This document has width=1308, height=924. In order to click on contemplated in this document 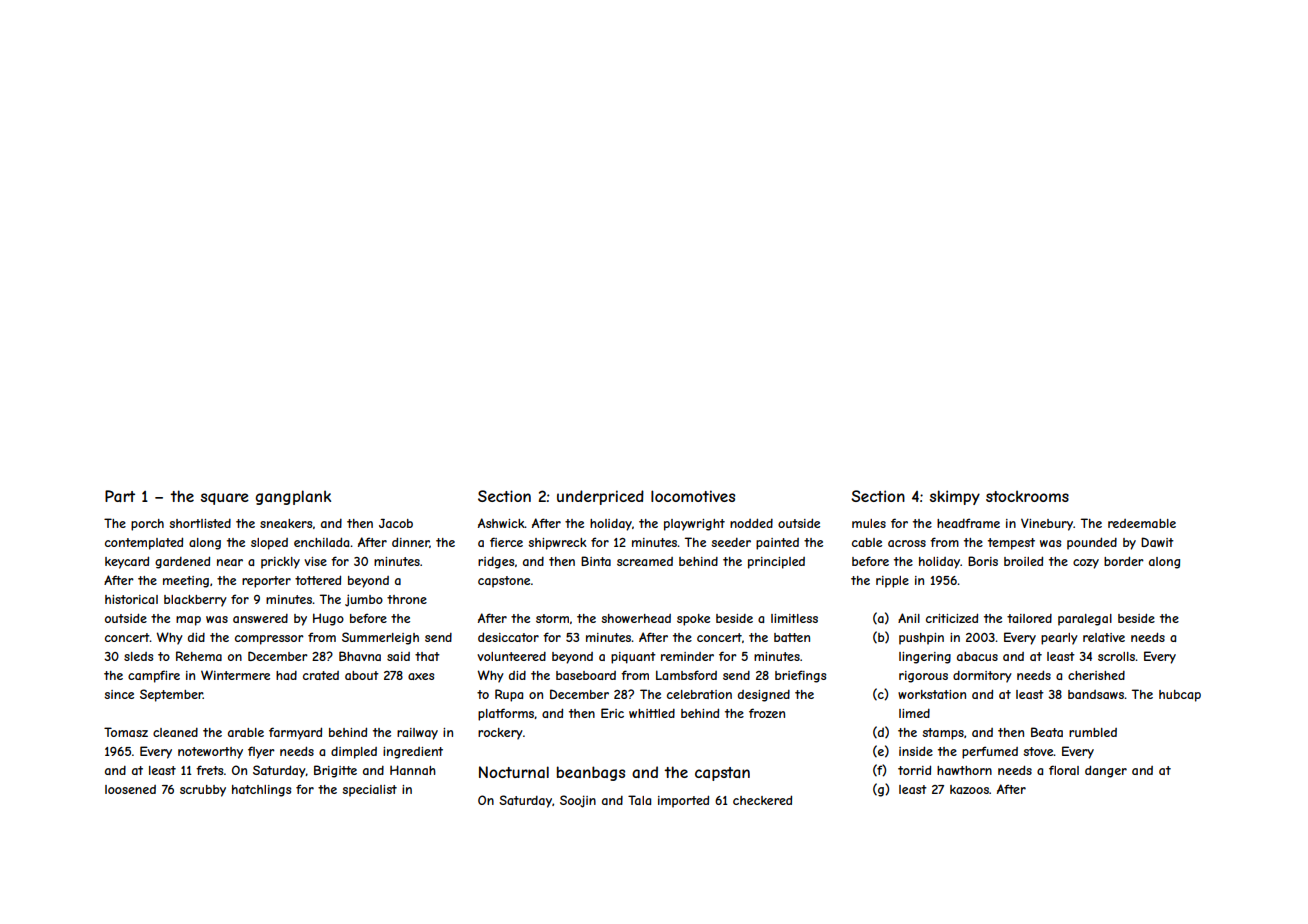, I will do `click(144, 543)`.
